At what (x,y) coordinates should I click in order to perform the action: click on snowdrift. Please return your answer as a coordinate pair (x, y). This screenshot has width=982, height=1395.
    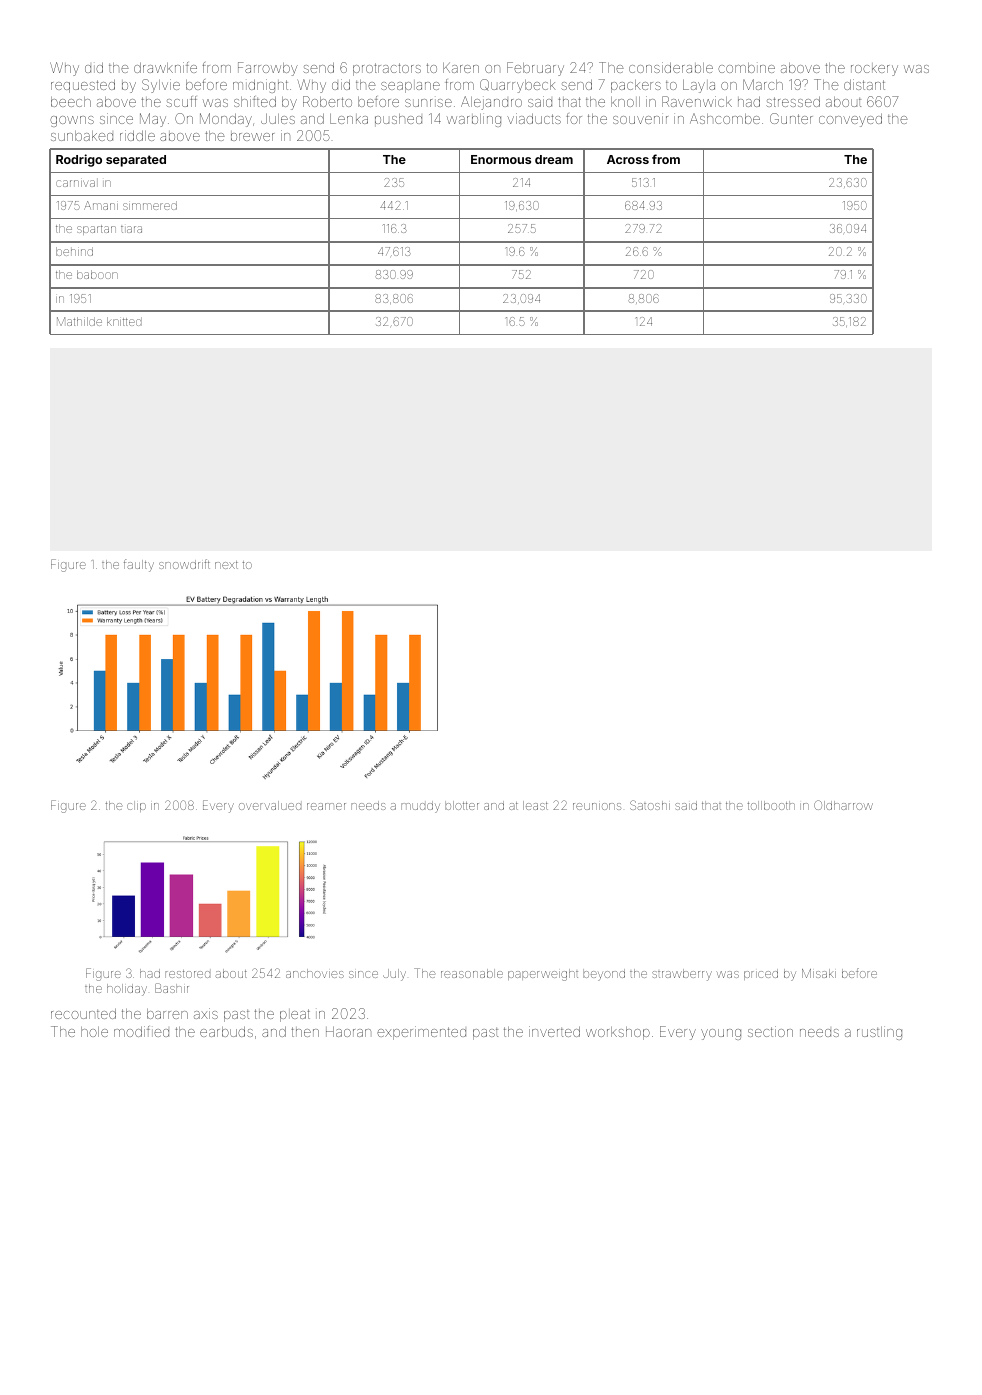
    Looking at the image, I should click on (184, 564).
